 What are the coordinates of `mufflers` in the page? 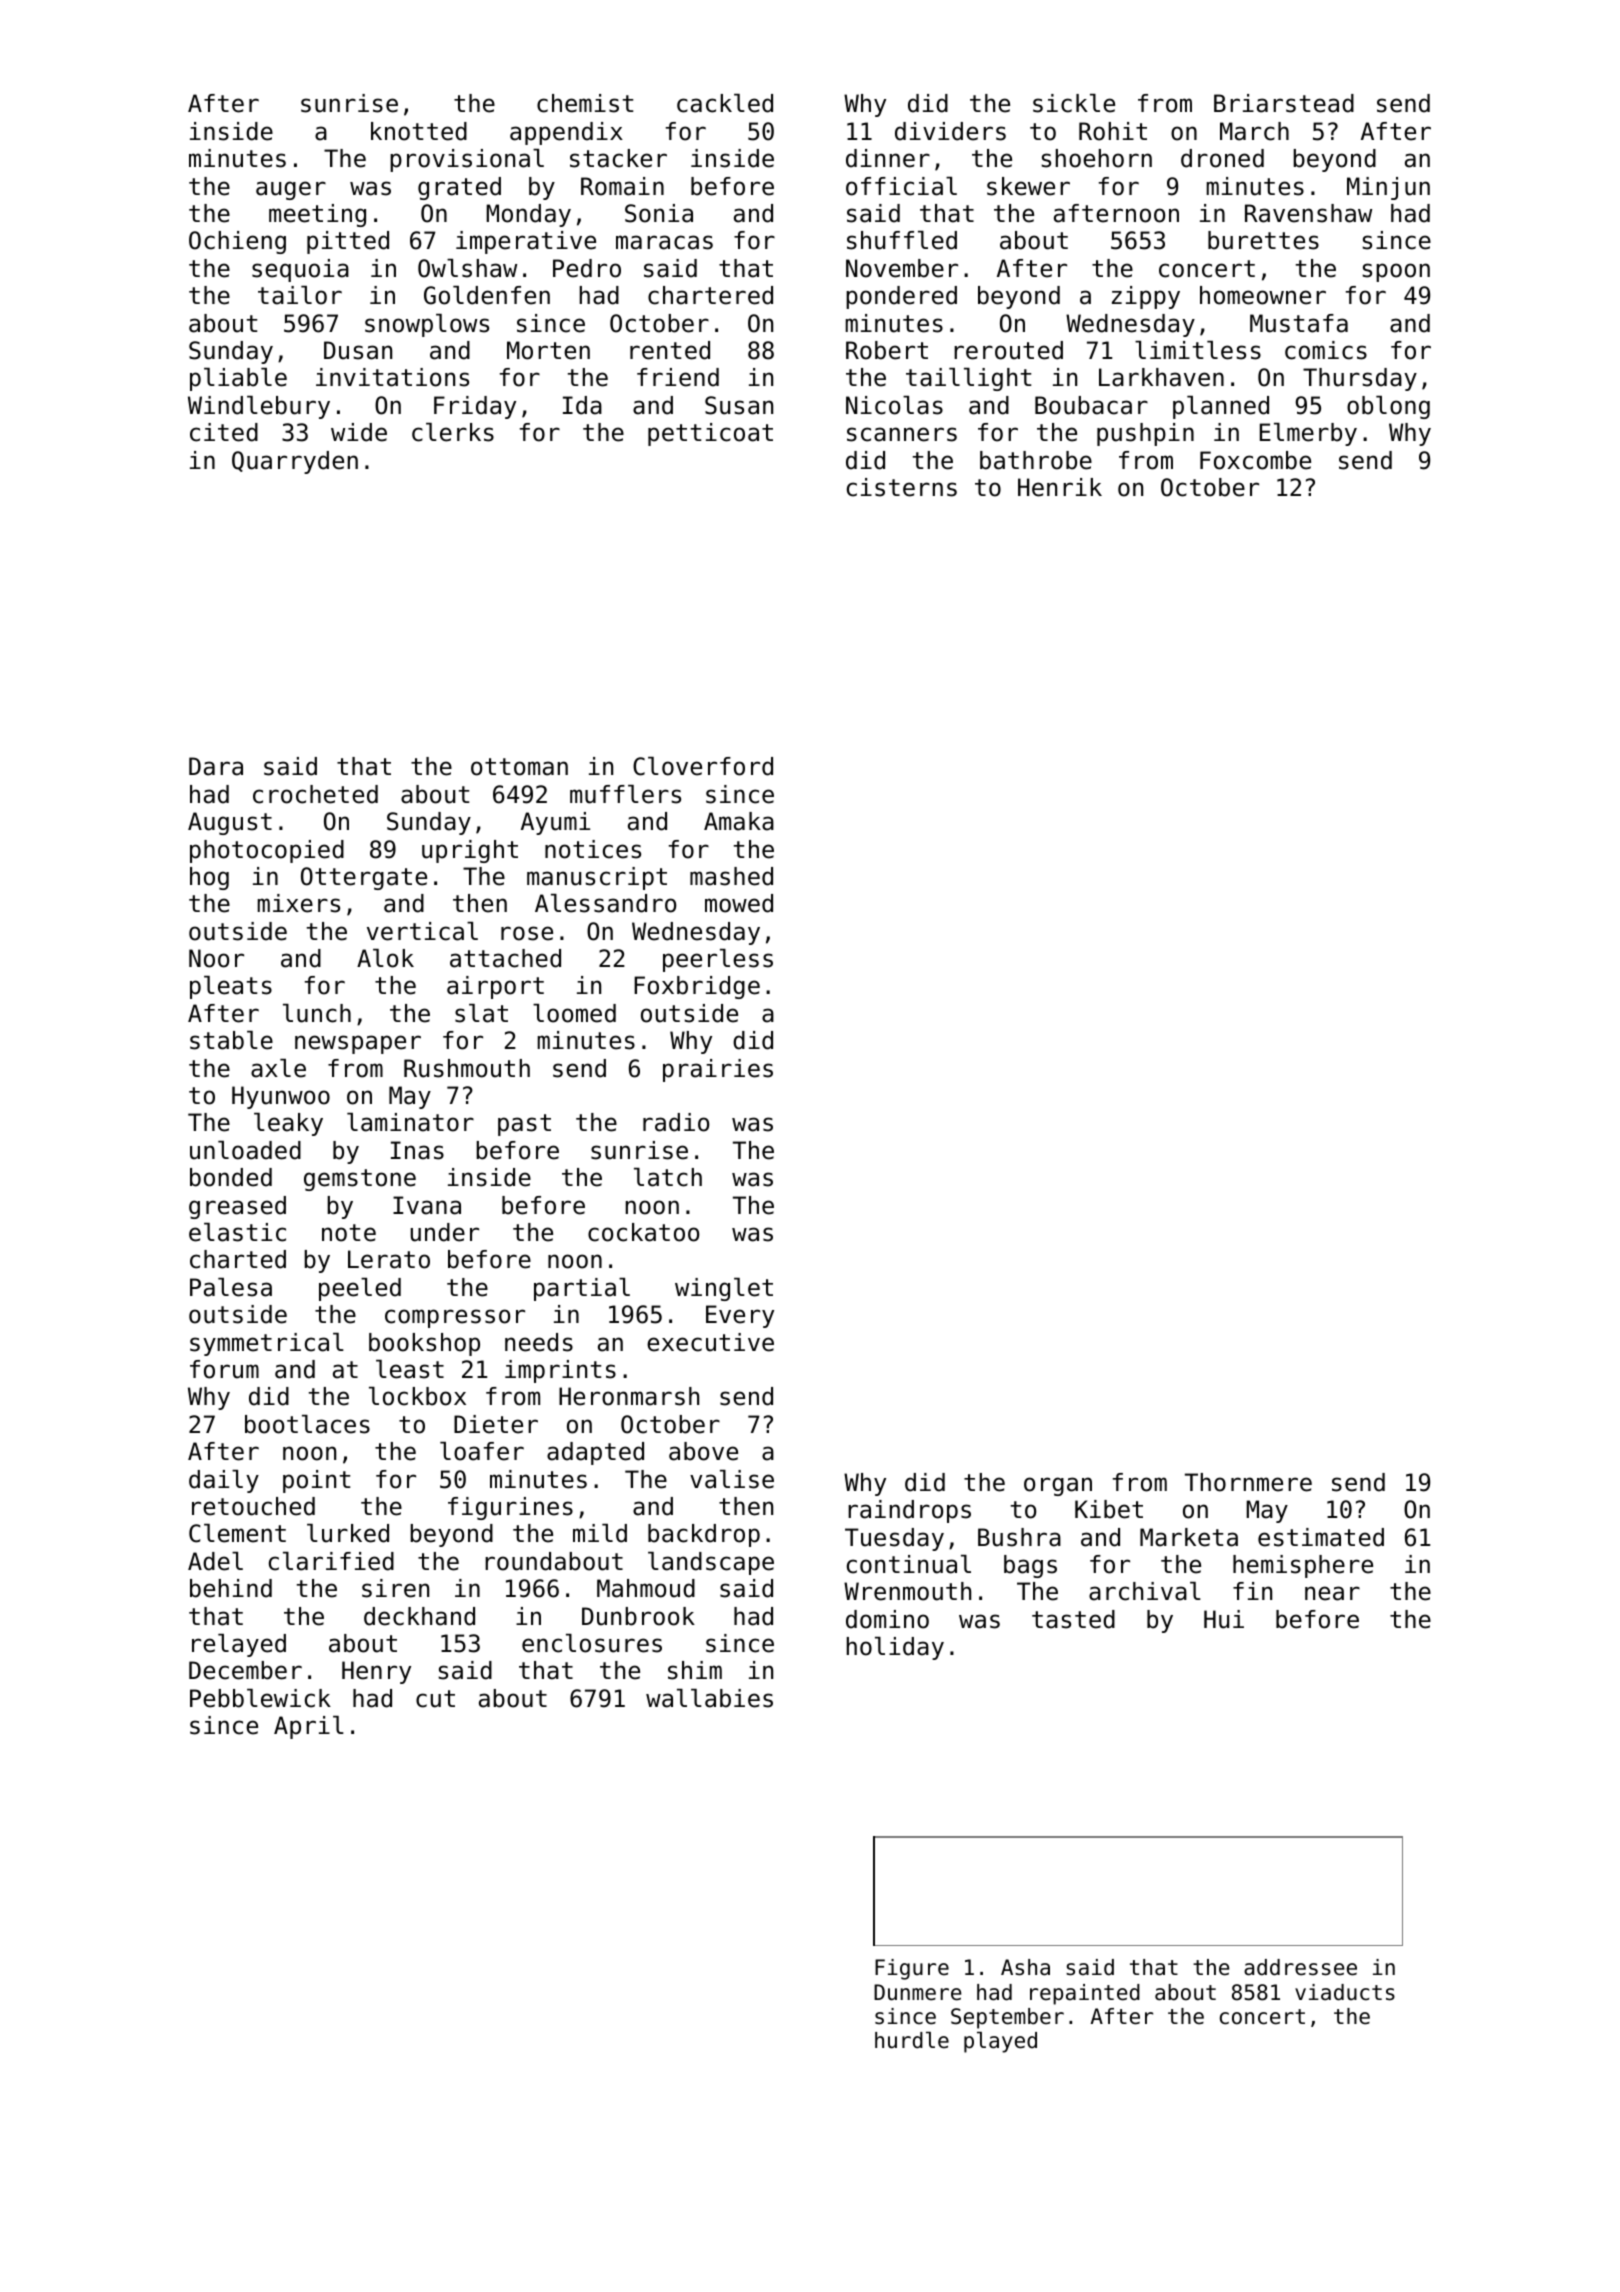 It's located at (625, 794).
